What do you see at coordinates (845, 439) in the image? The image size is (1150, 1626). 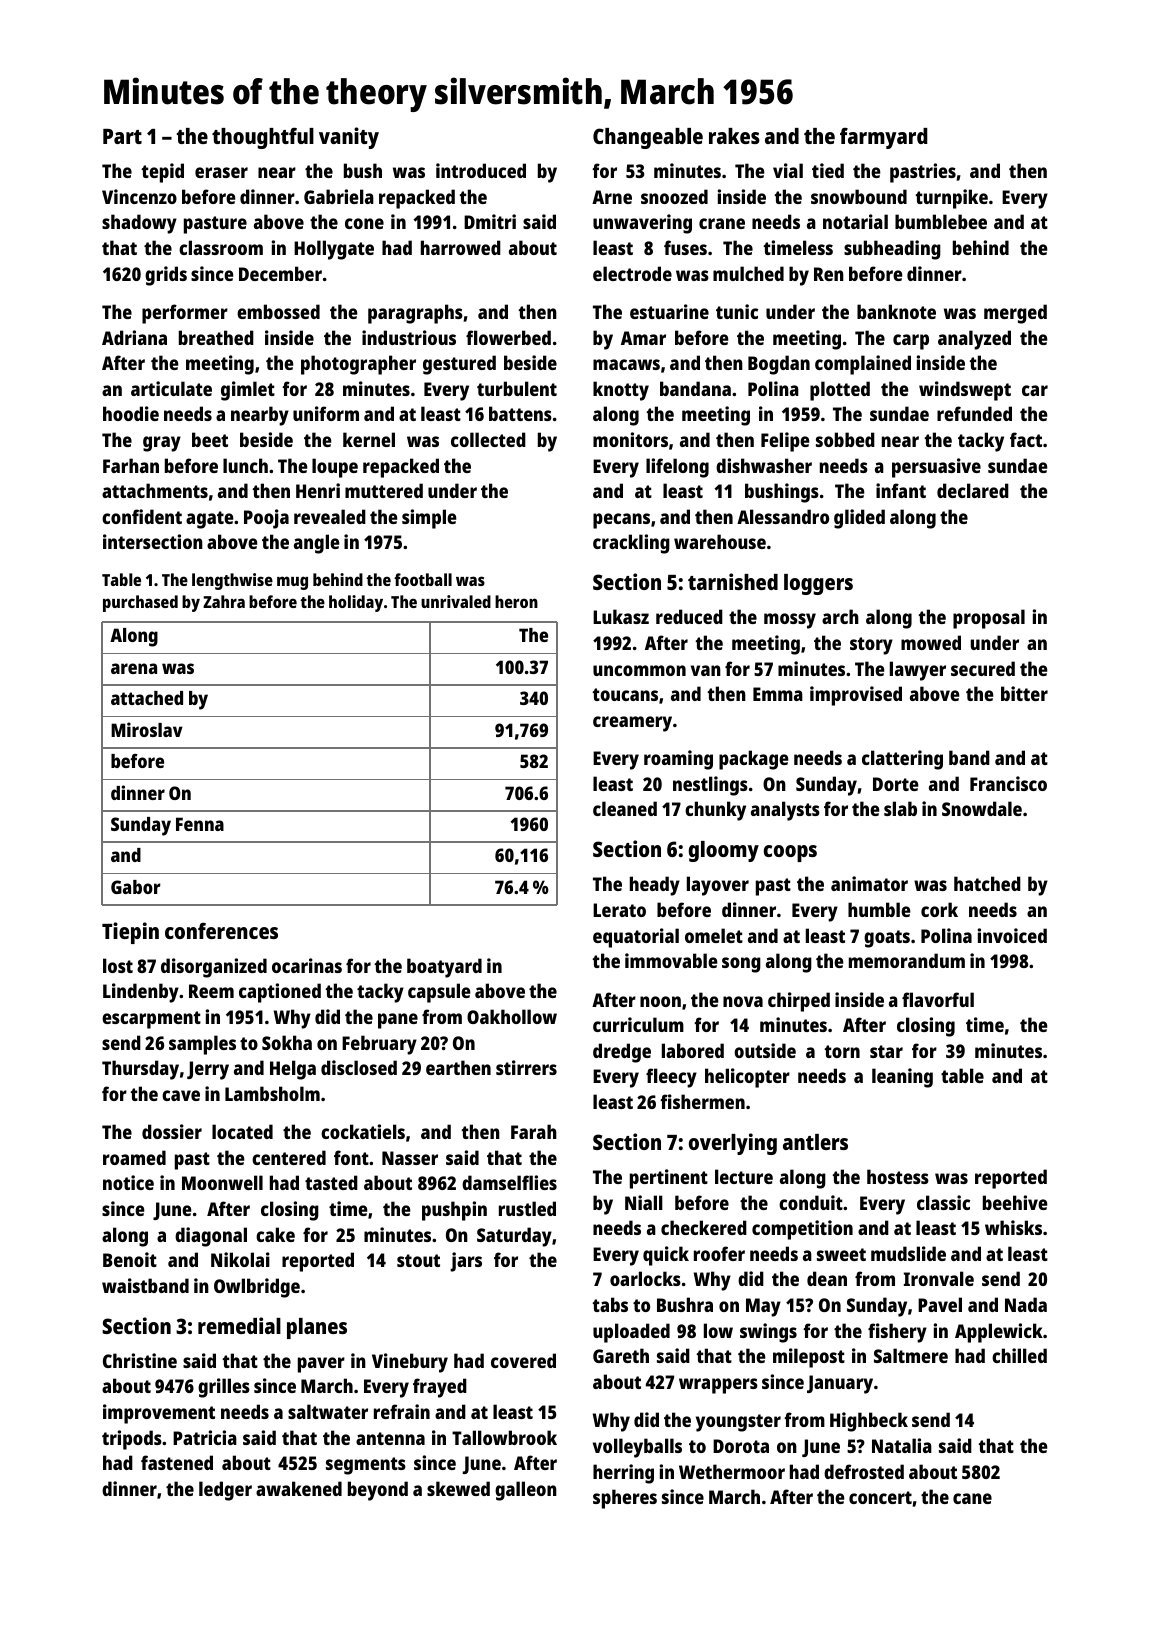 I see `sobbed` at bounding box center [845, 439].
